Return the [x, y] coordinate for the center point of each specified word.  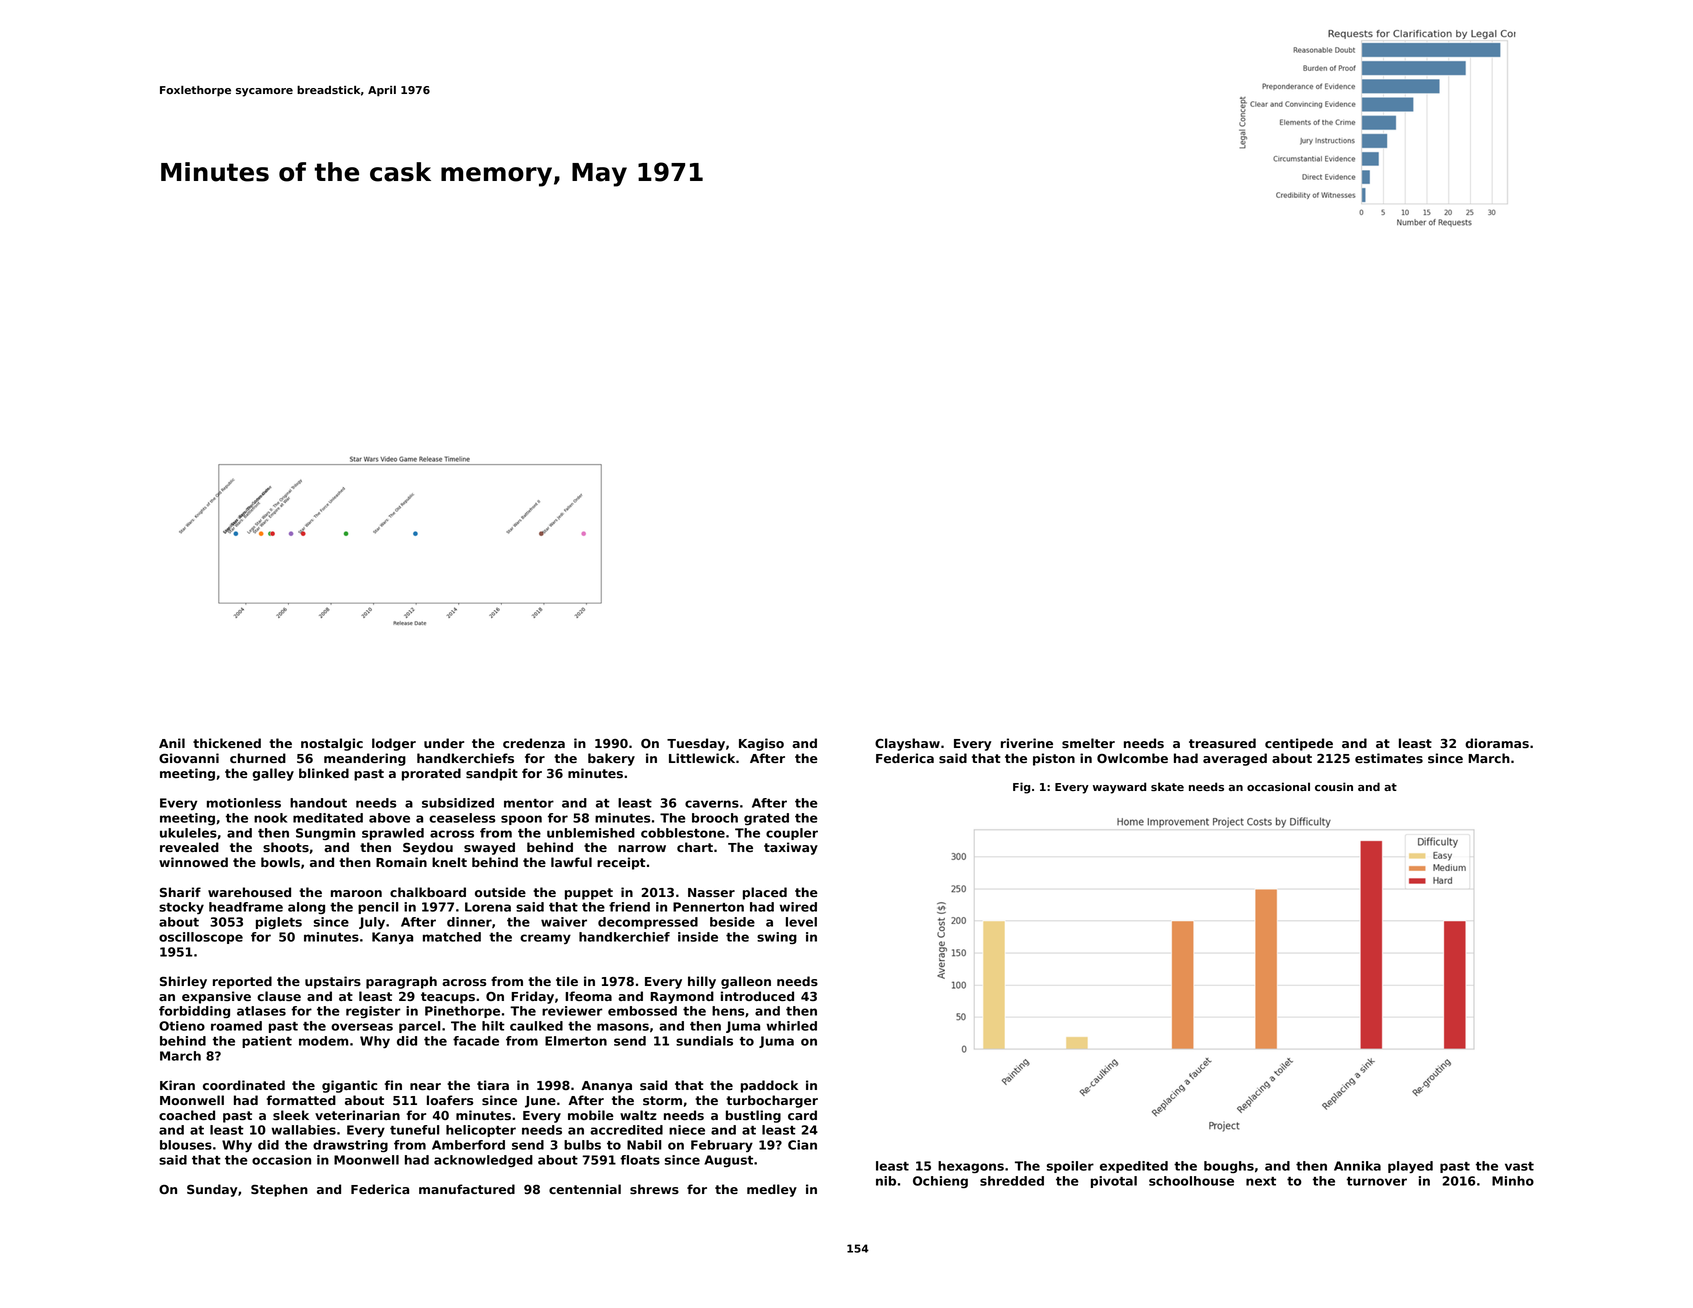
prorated [431, 774]
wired [798, 907]
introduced [757, 996]
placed [765, 893]
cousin [1334, 786]
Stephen [279, 1190]
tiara [493, 1085]
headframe [246, 907]
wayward [1119, 788]
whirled [791, 1026]
